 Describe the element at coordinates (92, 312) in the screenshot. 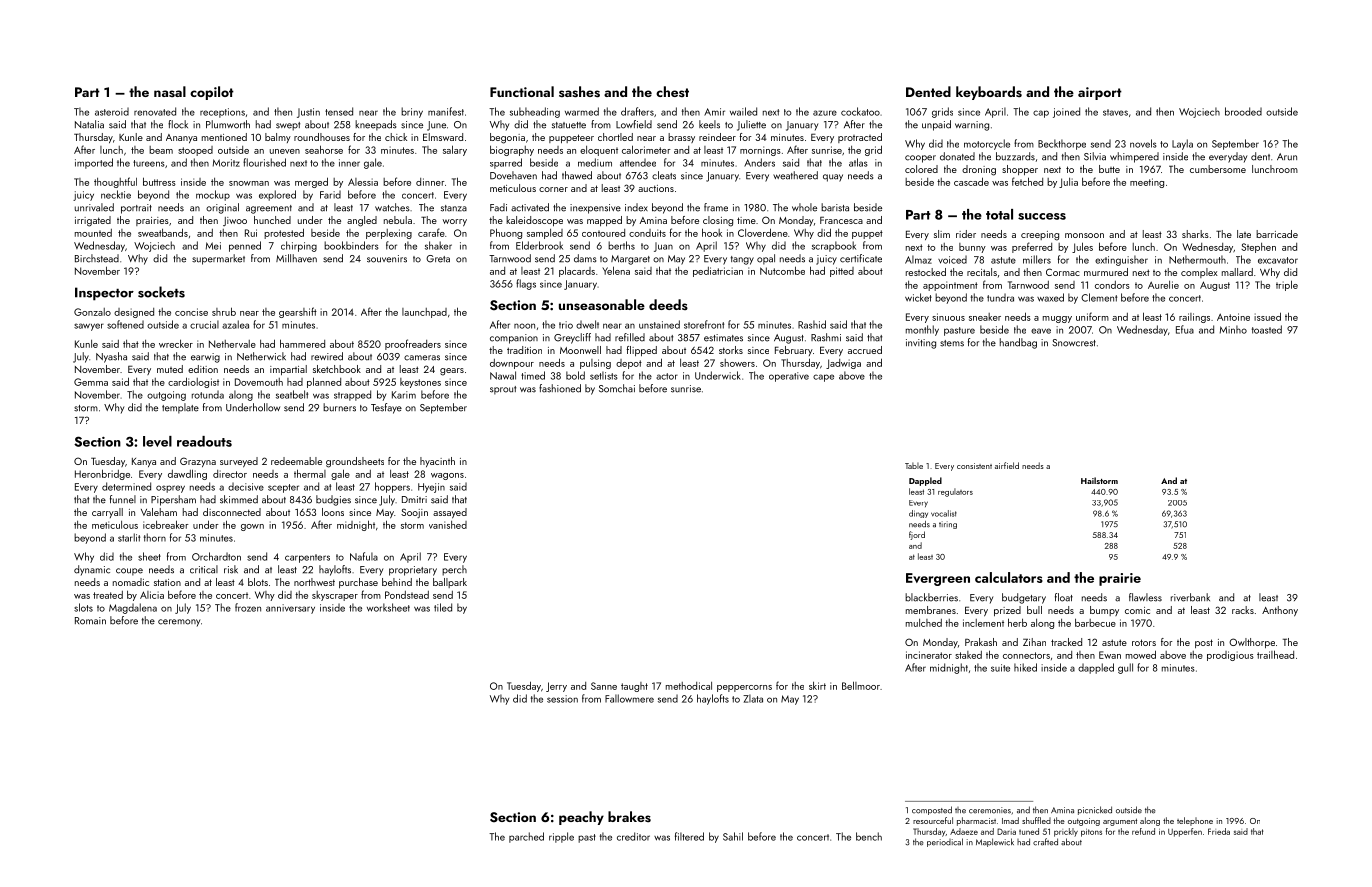

I see `Gonzalo` at that location.
